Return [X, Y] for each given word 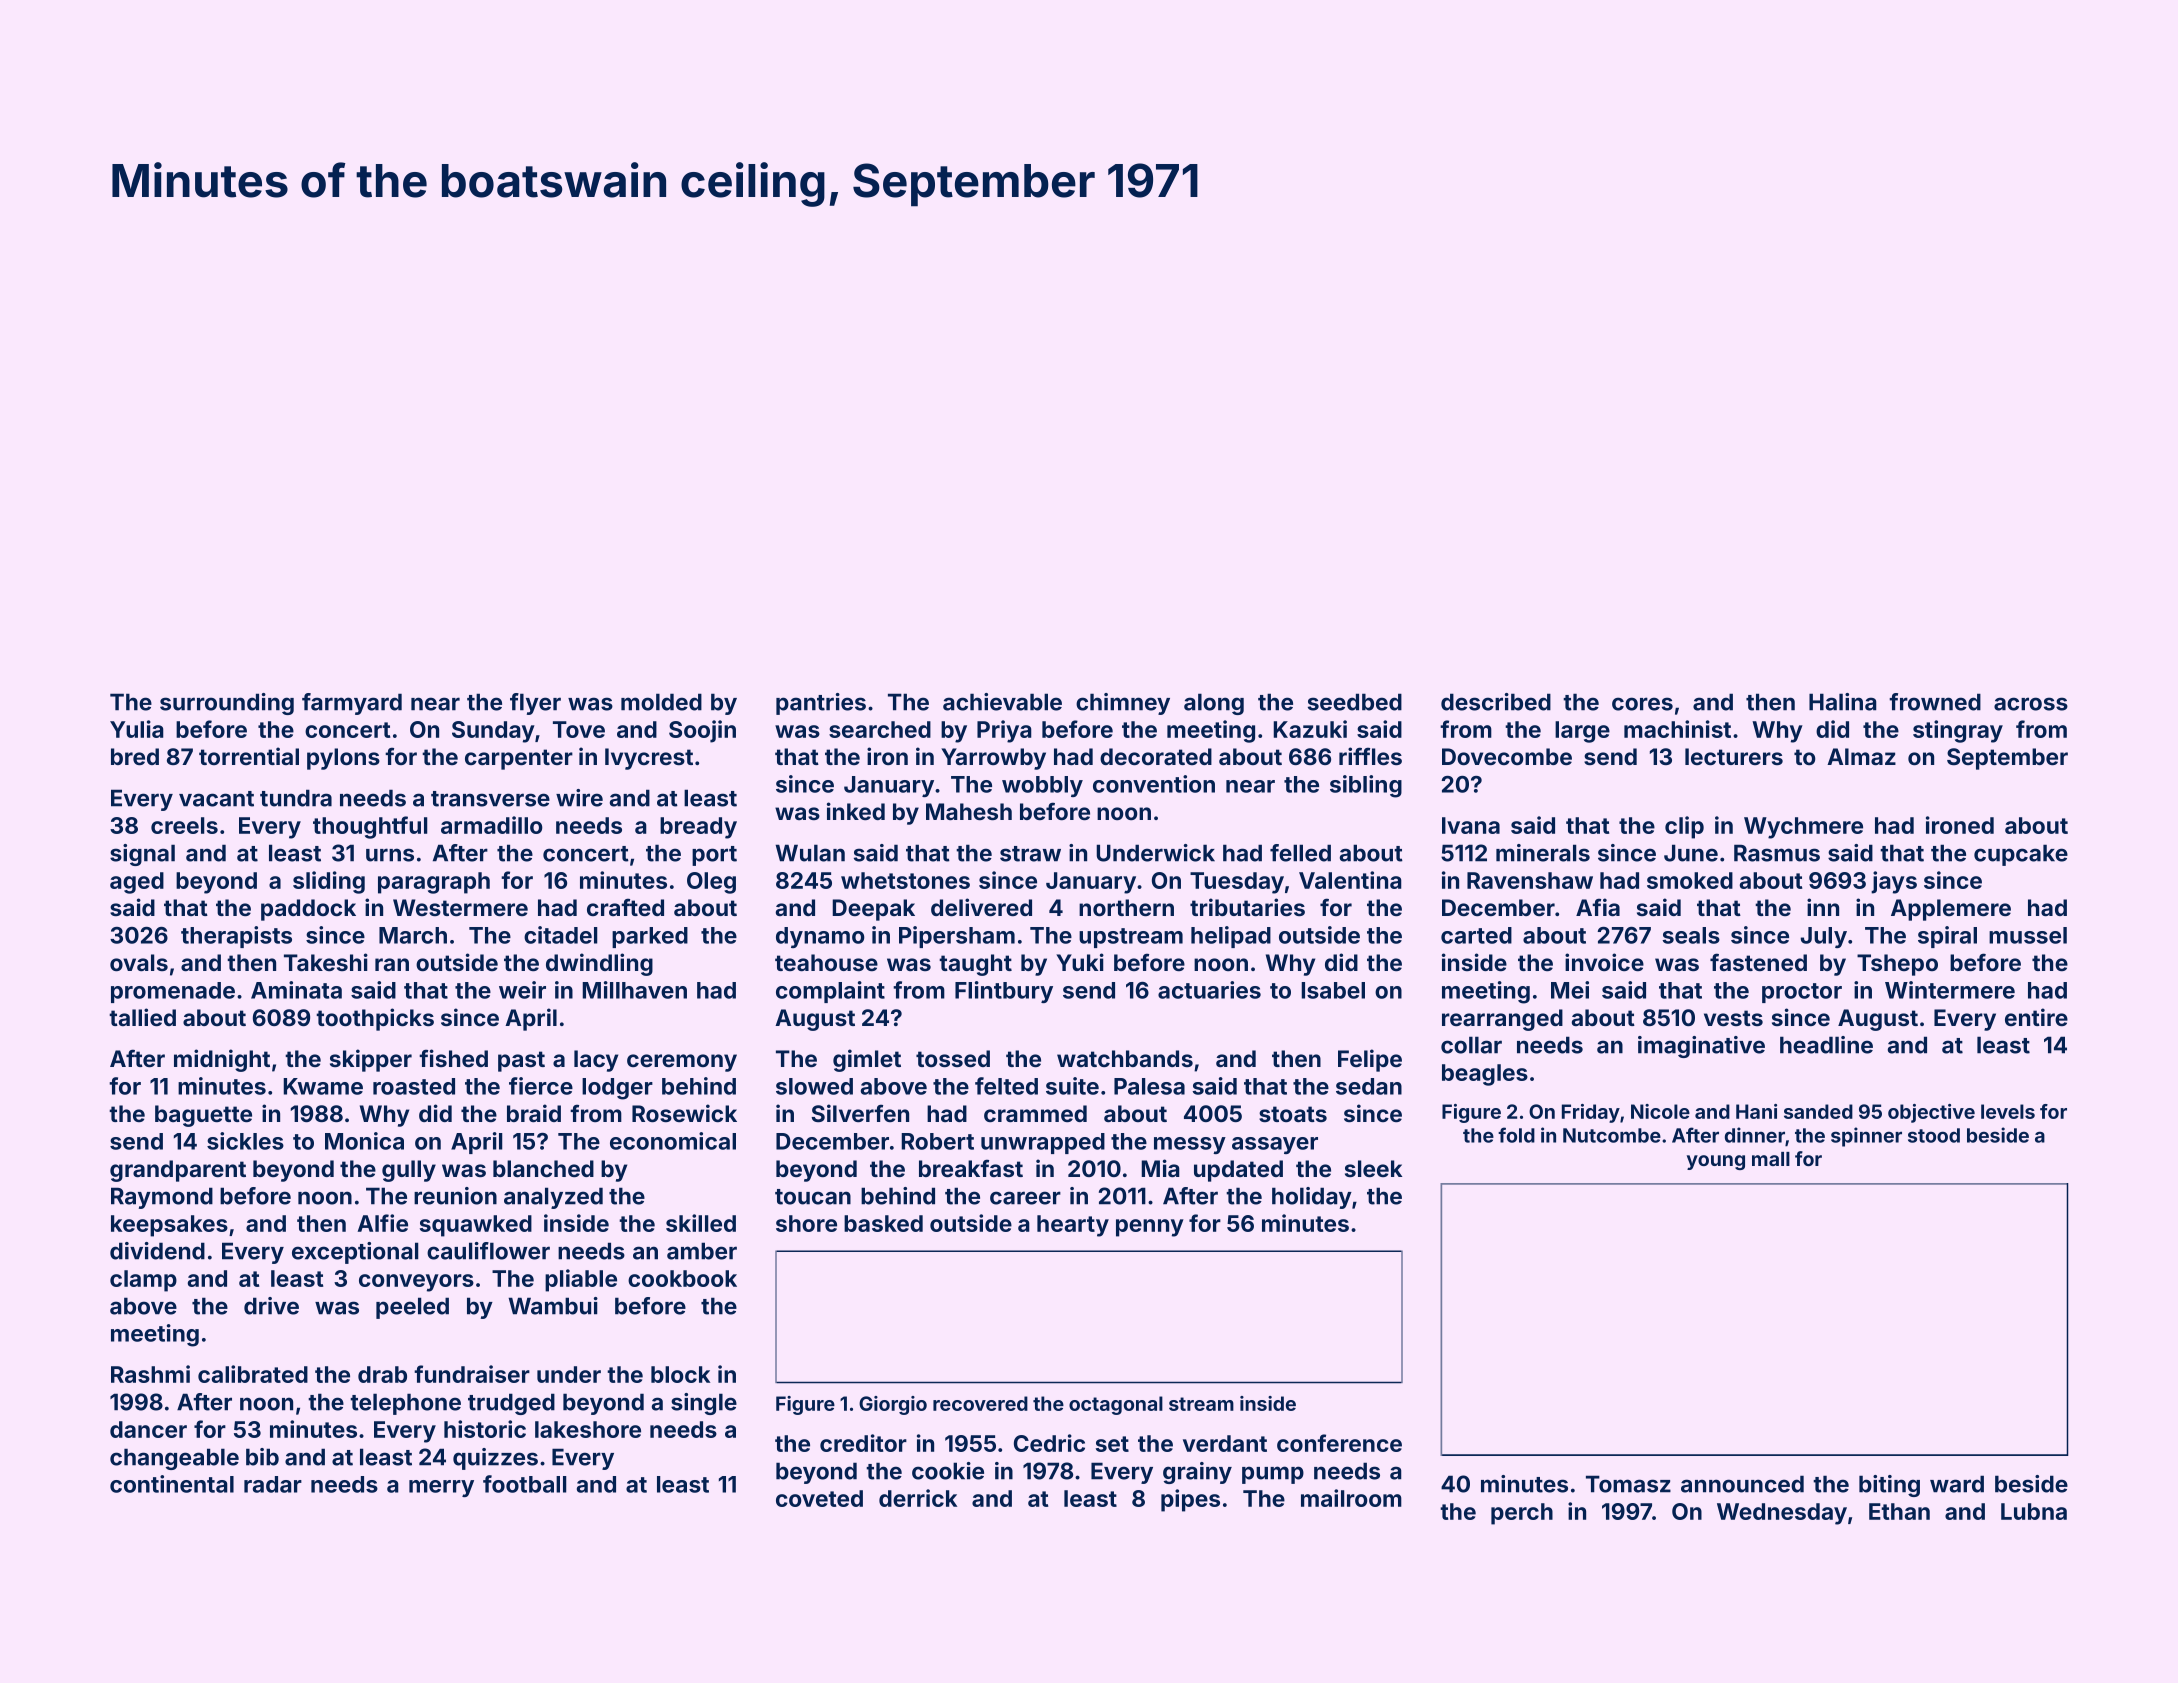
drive [271, 1306]
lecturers [1734, 756]
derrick [918, 1498]
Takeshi [326, 962]
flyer [535, 704]
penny [1150, 1228]
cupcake [2021, 855]
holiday [1312, 1198]
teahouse [826, 962]
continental [172, 1484]
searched [880, 729]
